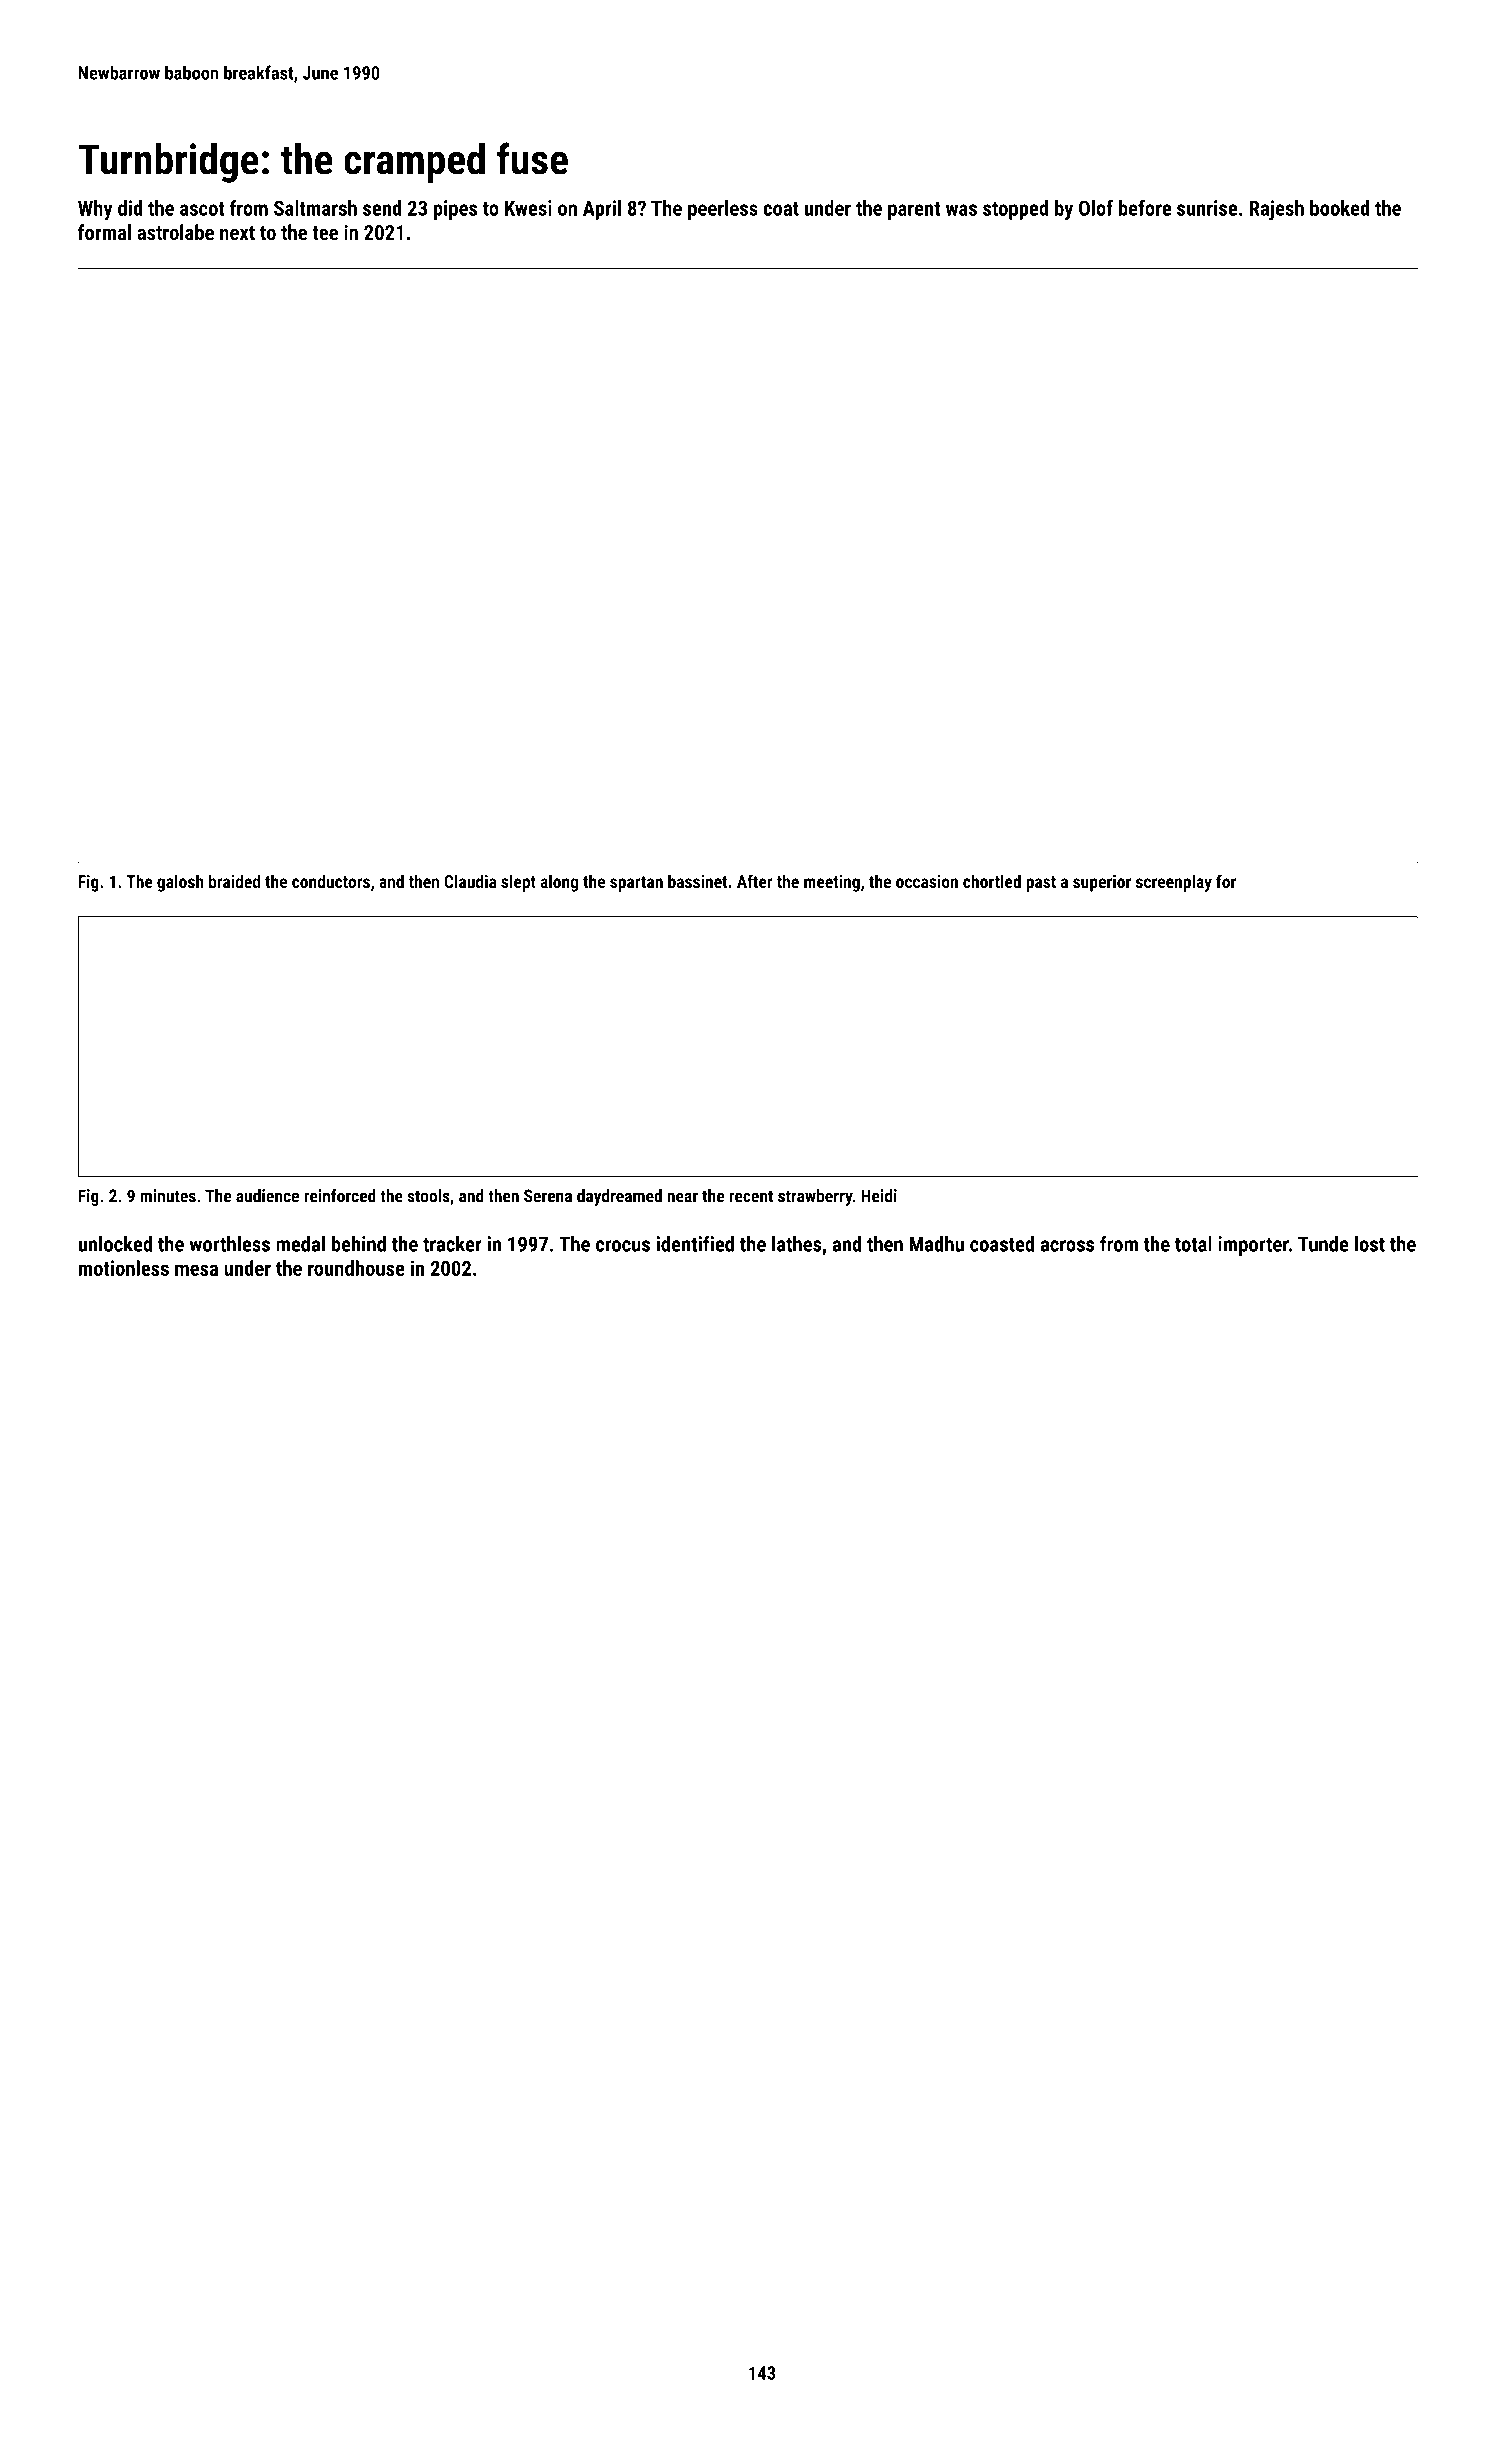 This image has height=2464, width=1496. Describe the element at coordinates (1277, 210) in the image. I see `Rajesh` at that location.
